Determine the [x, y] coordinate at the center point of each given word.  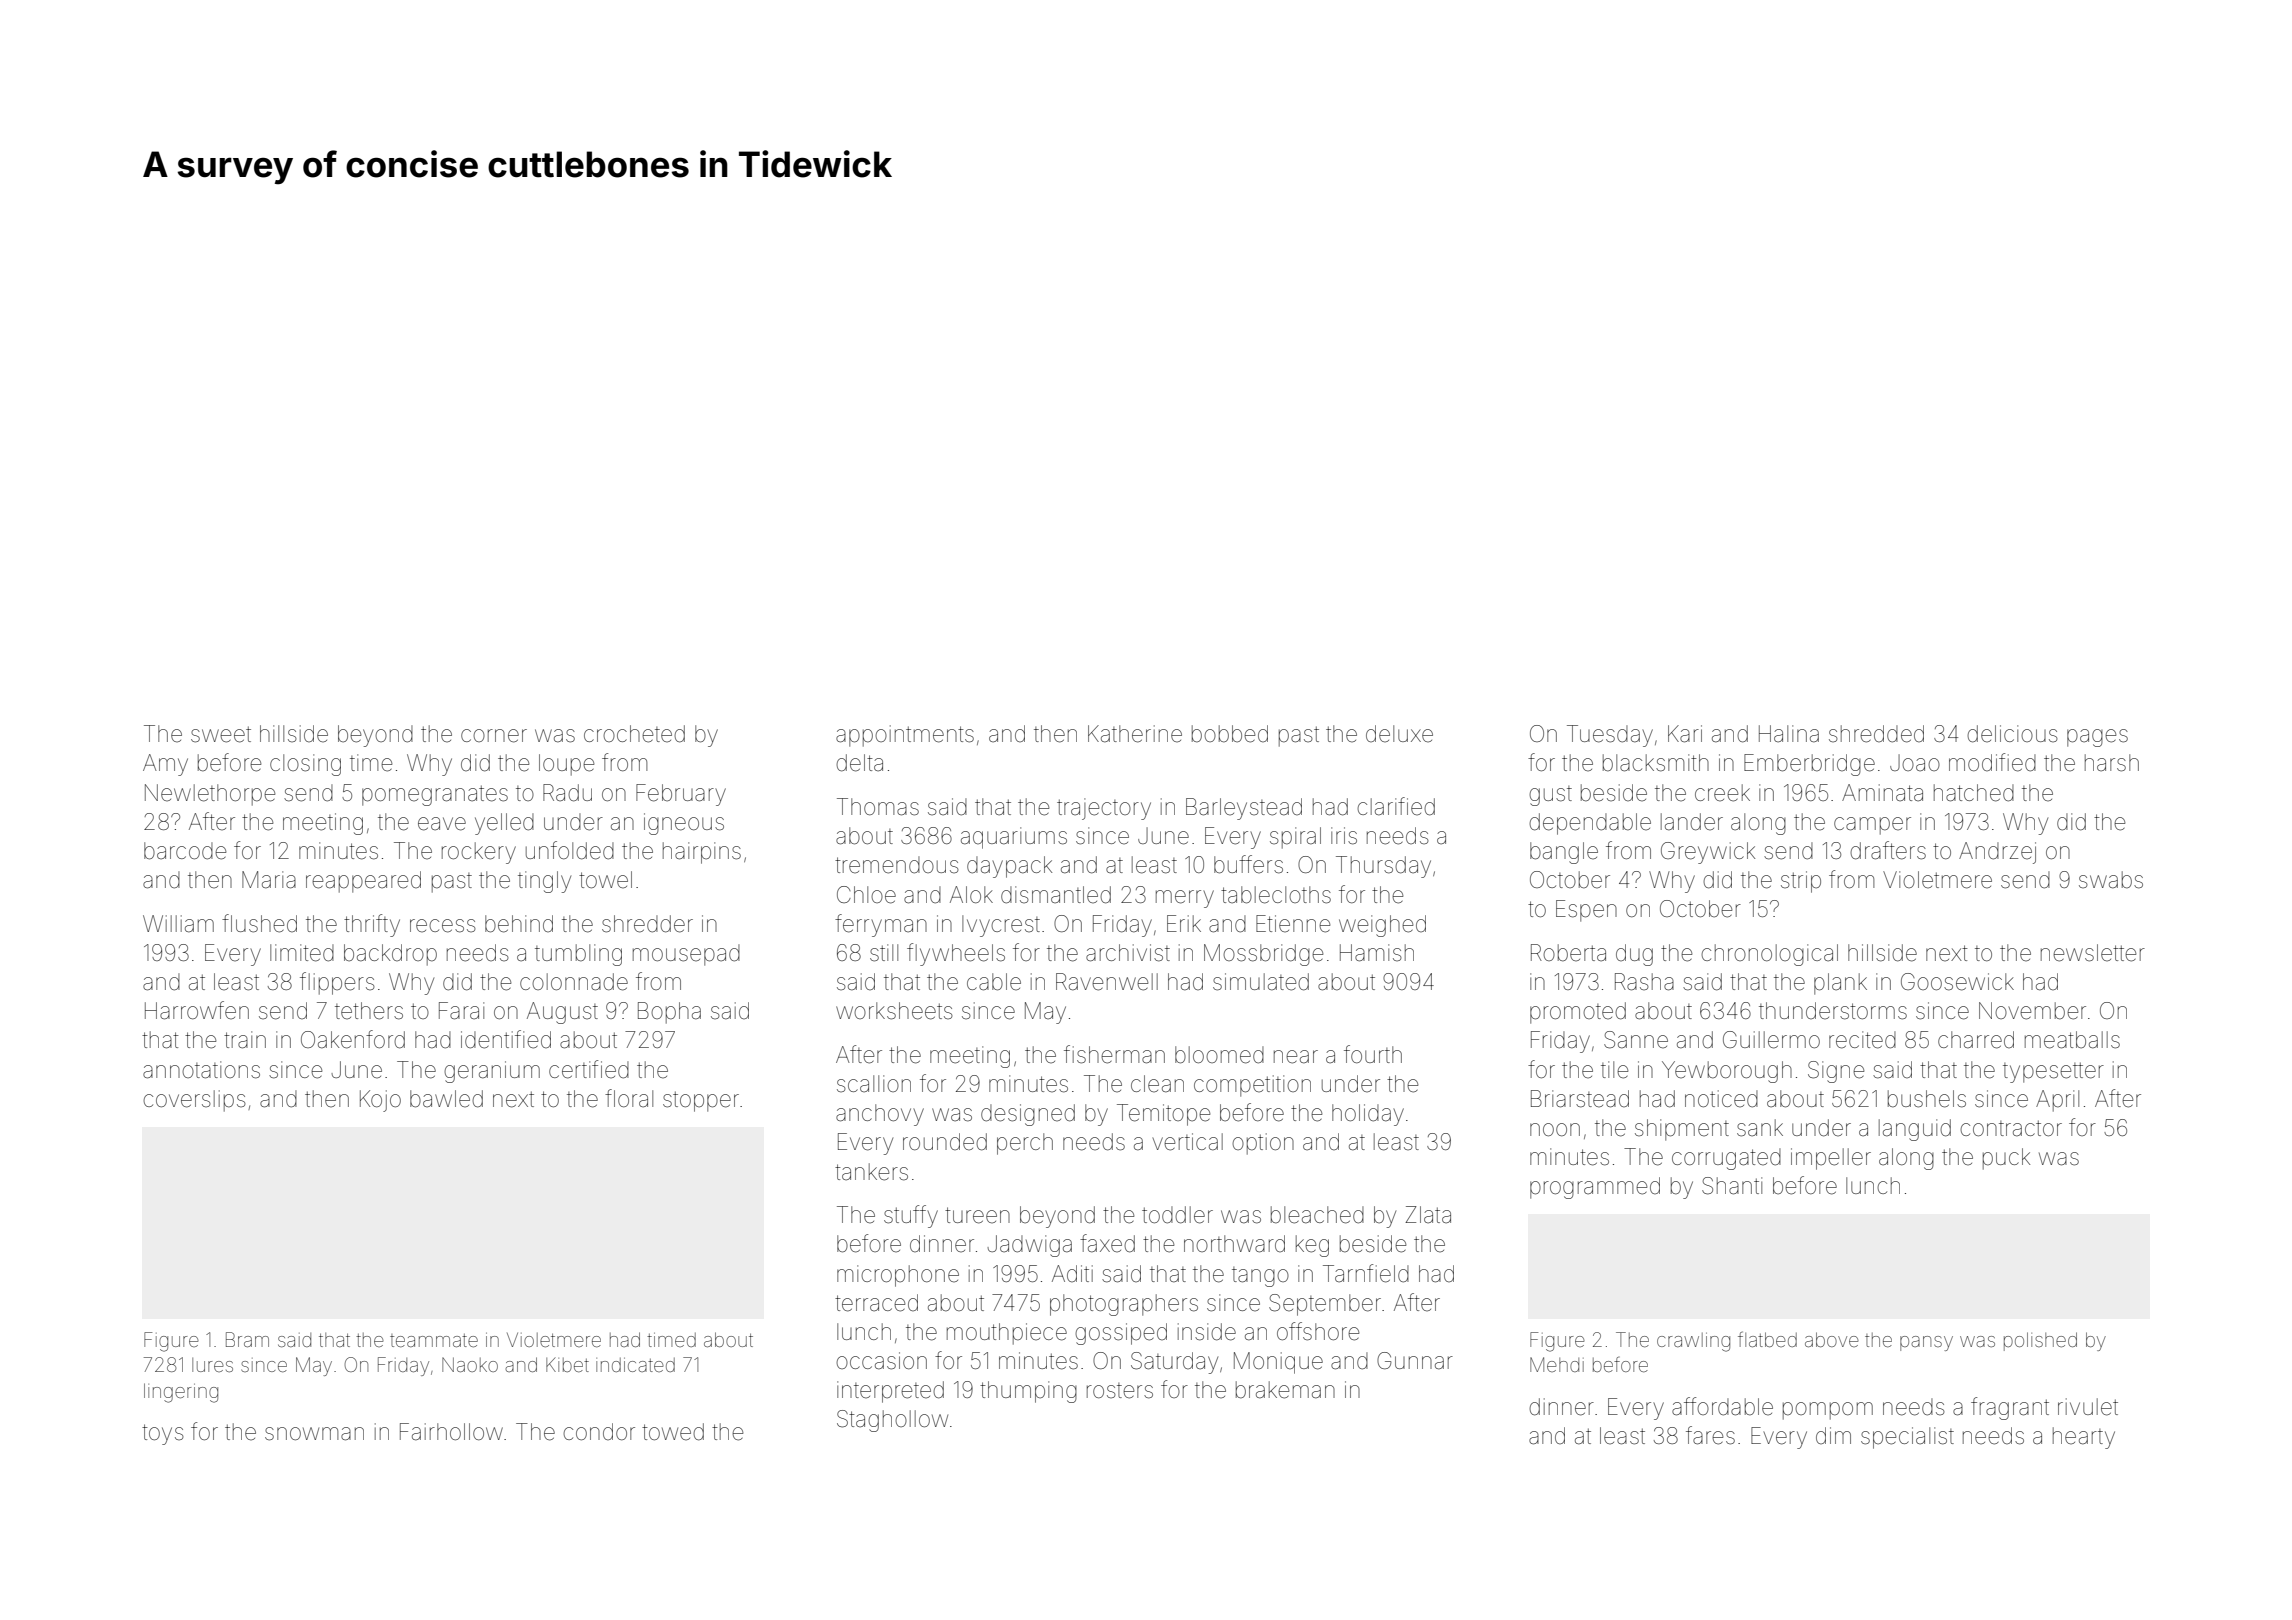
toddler [1177, 1215]
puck [2006, 1159]
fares [1710, 1435]
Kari [1685, 734]
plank [1840, 984]
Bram [247, 1339]
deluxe [1399, 734]
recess [443, 926]
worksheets [894, 1011]
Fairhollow [451, 1432]
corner [494, 736]
